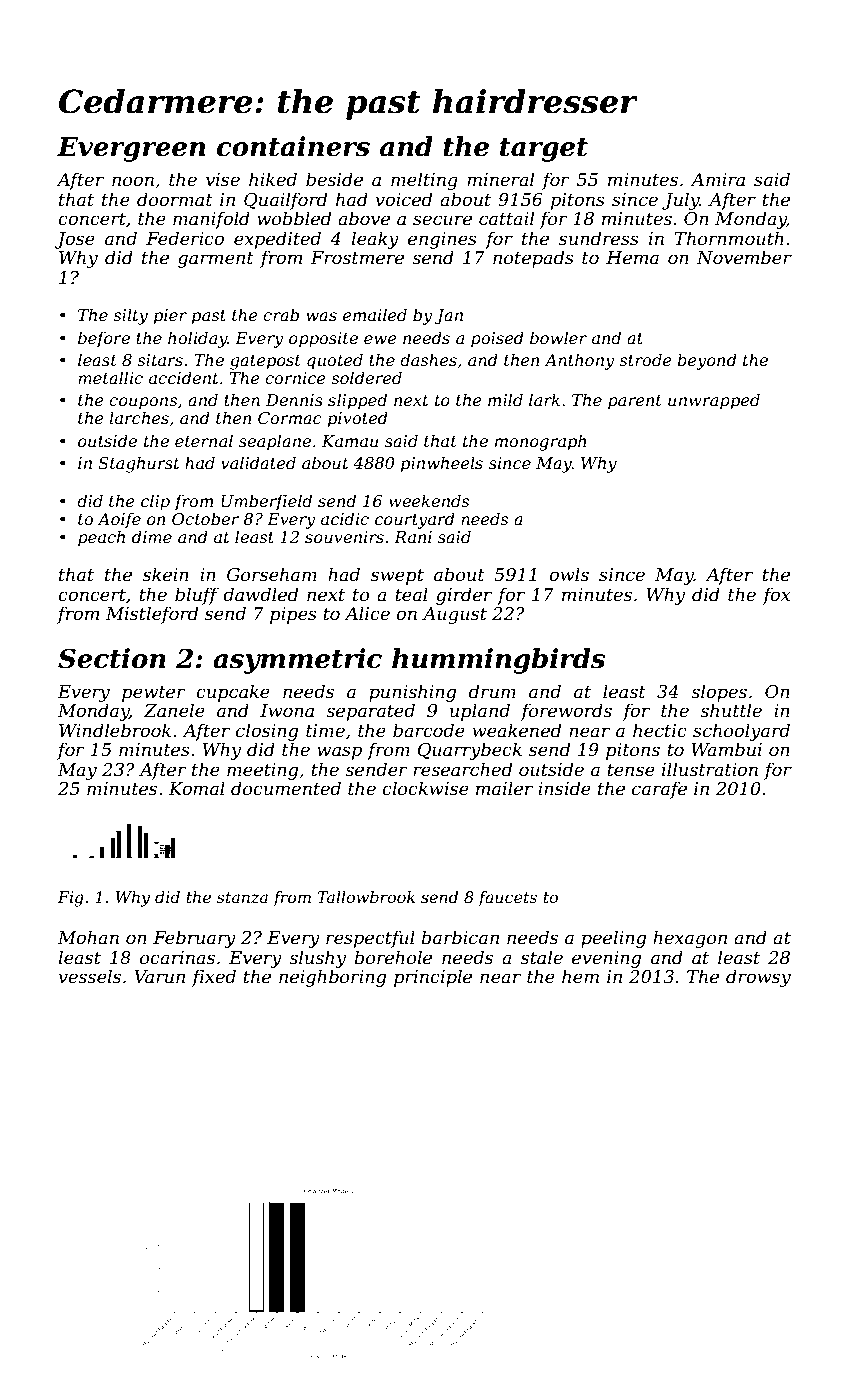 The image size is (849, 1400). What do you see at coordinates (286, 788) in the screenshot?
I see `documented` at bounding box center [286, 788].
